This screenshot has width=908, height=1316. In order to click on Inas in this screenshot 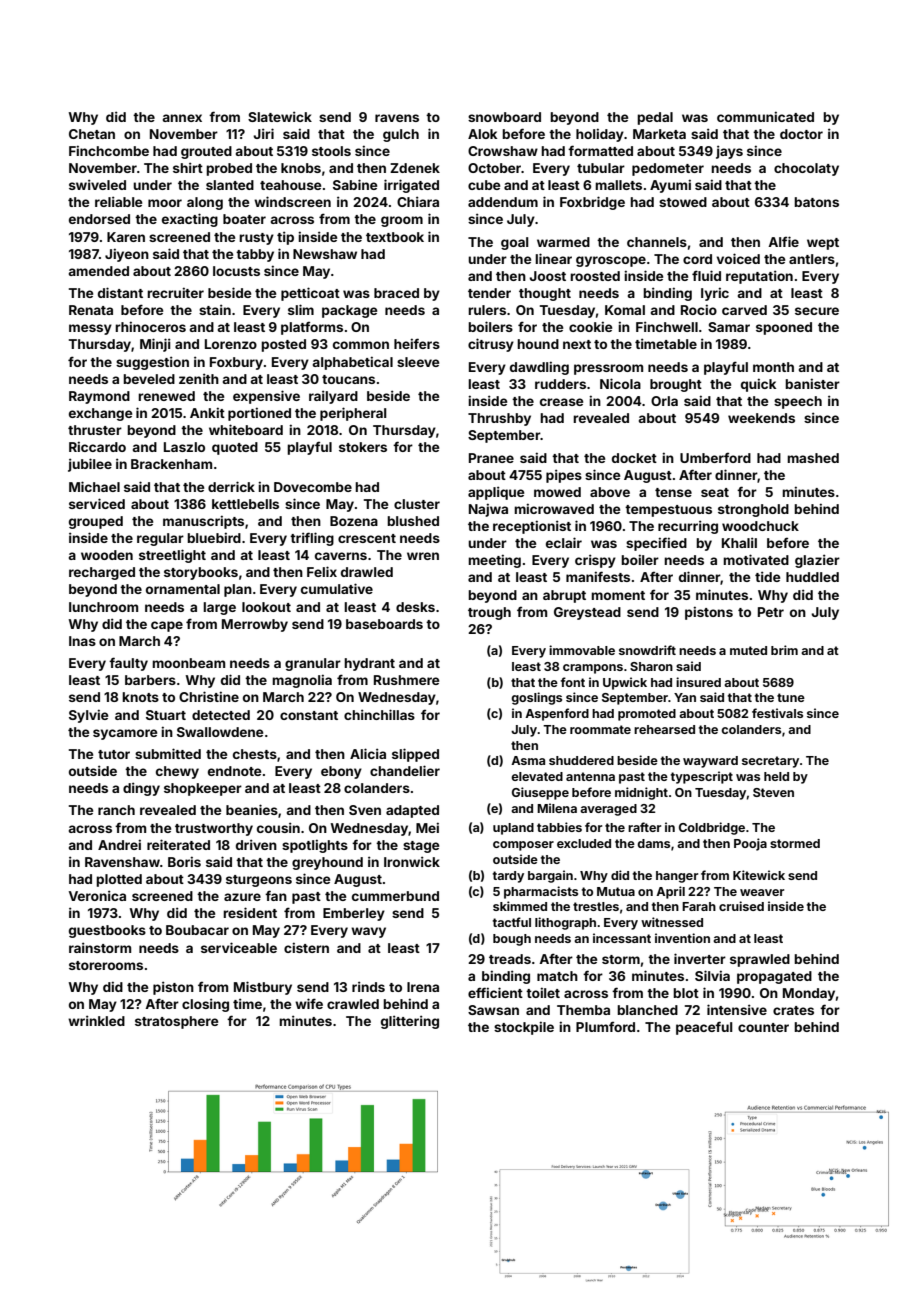, I will do `click(82, 641)`.
